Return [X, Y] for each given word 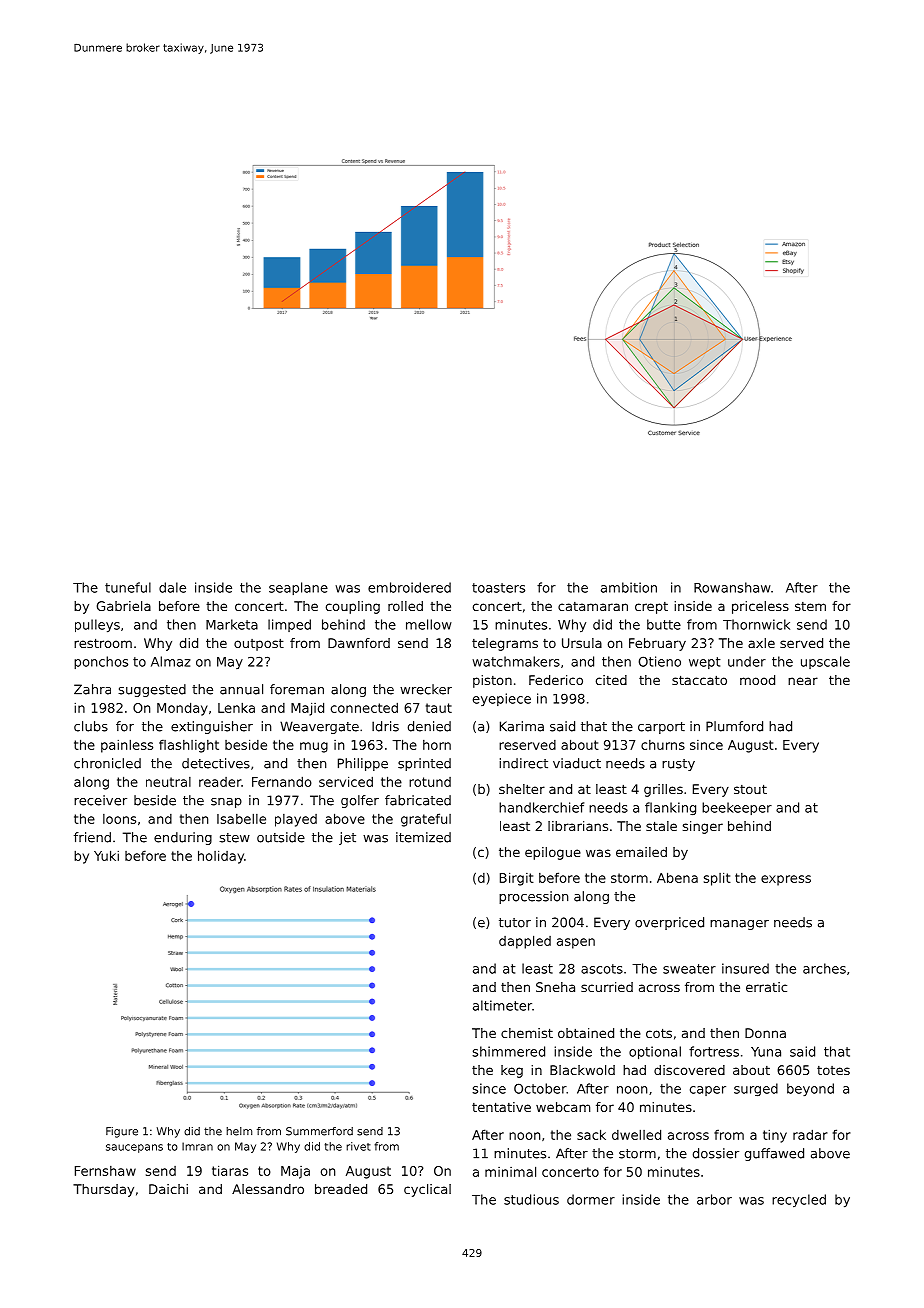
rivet [358, 1146]
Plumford [734, 726]
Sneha [555, 987]
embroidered [409, 587]
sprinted [424, 764]
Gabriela [124, 606]
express [786, 880]
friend [92, 837]
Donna [765, 1033]
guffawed [774, 1154]
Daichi [168, 1189]
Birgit [517, 879]
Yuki [106, 855]
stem [810, 606]
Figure [122, 1132]
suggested [152, 690]
